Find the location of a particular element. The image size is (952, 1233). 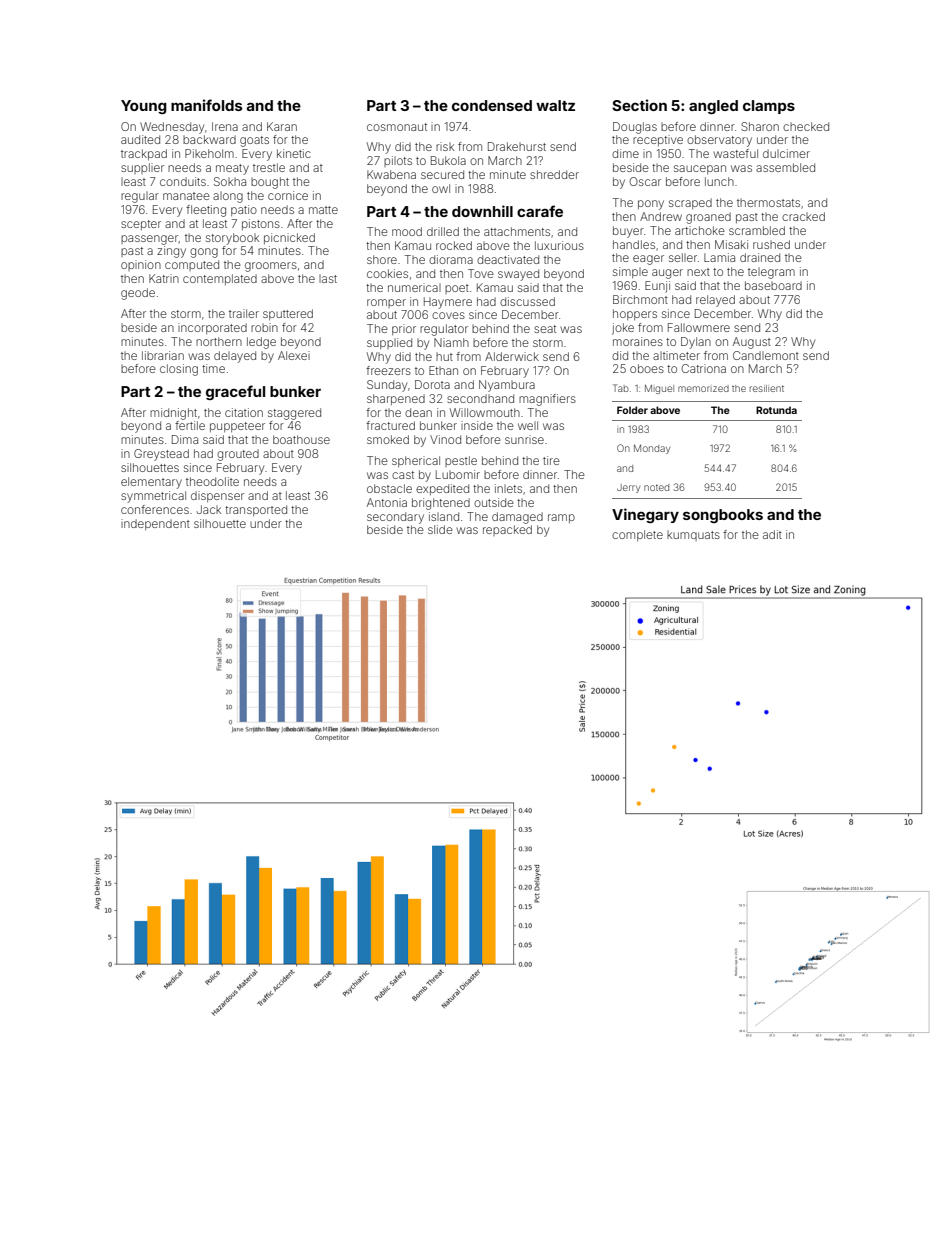

boathouse is located at coordinates (301, 439).
